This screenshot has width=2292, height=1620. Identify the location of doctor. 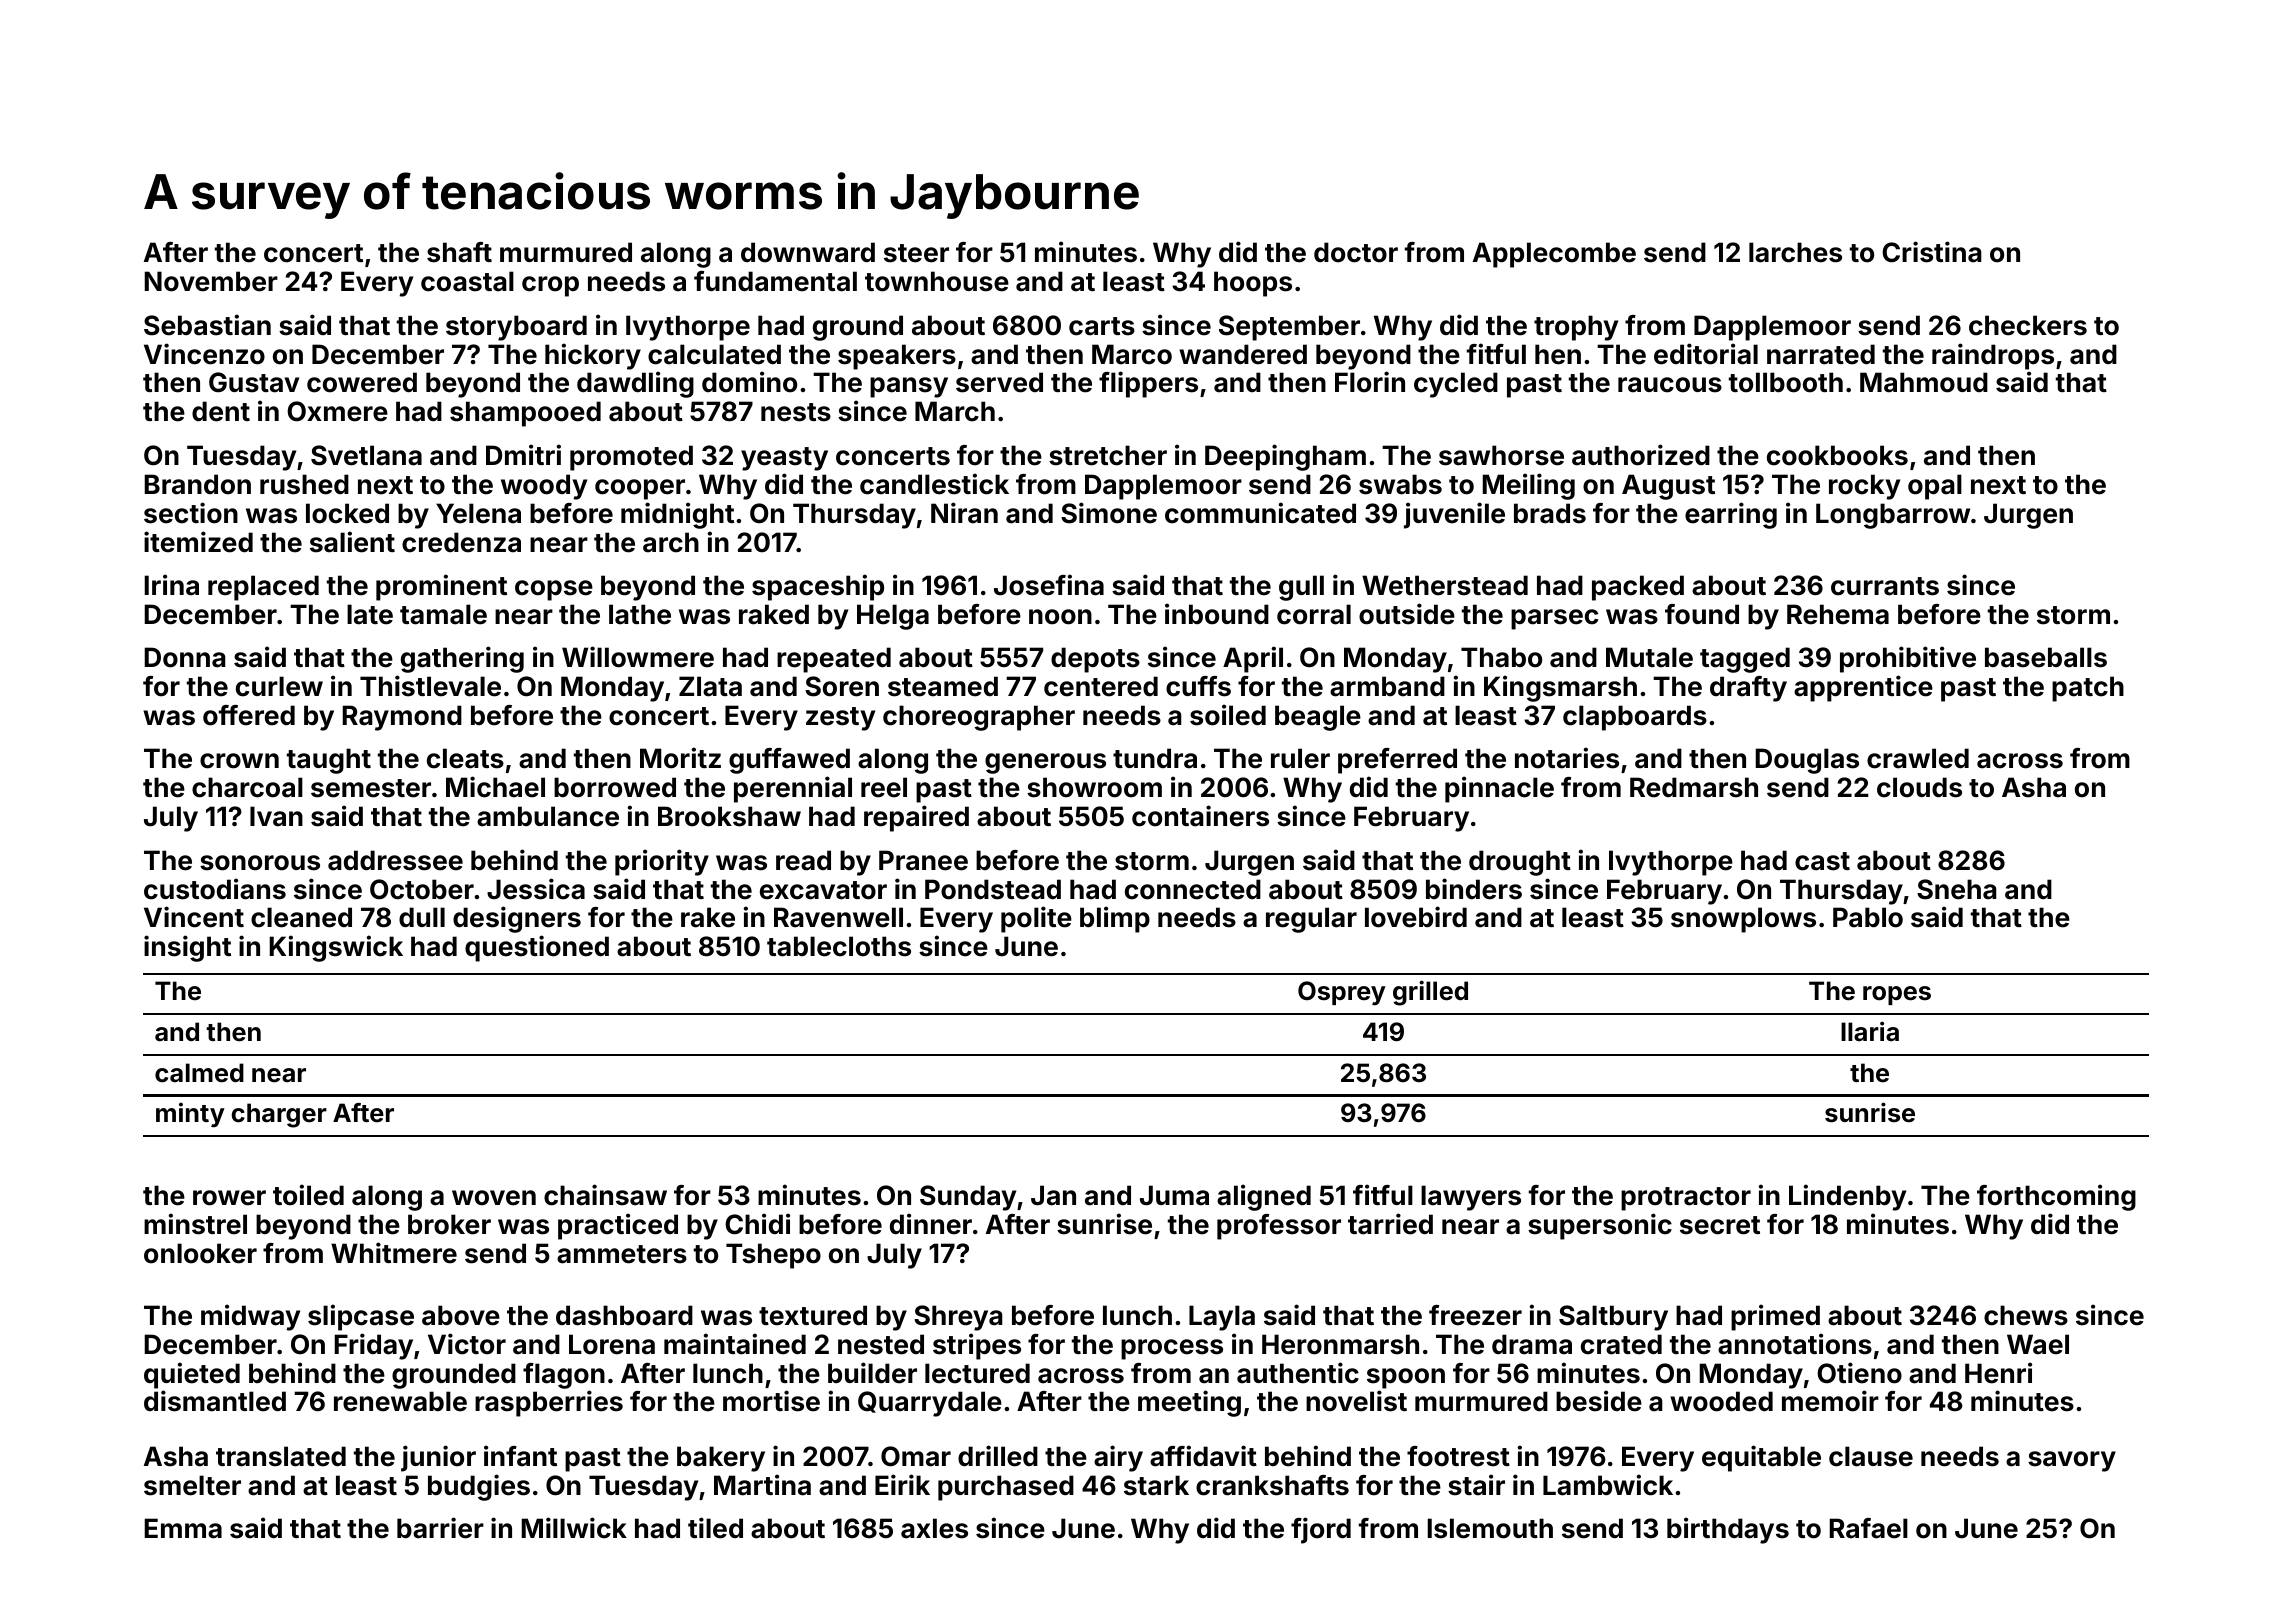
(1356, 252).
